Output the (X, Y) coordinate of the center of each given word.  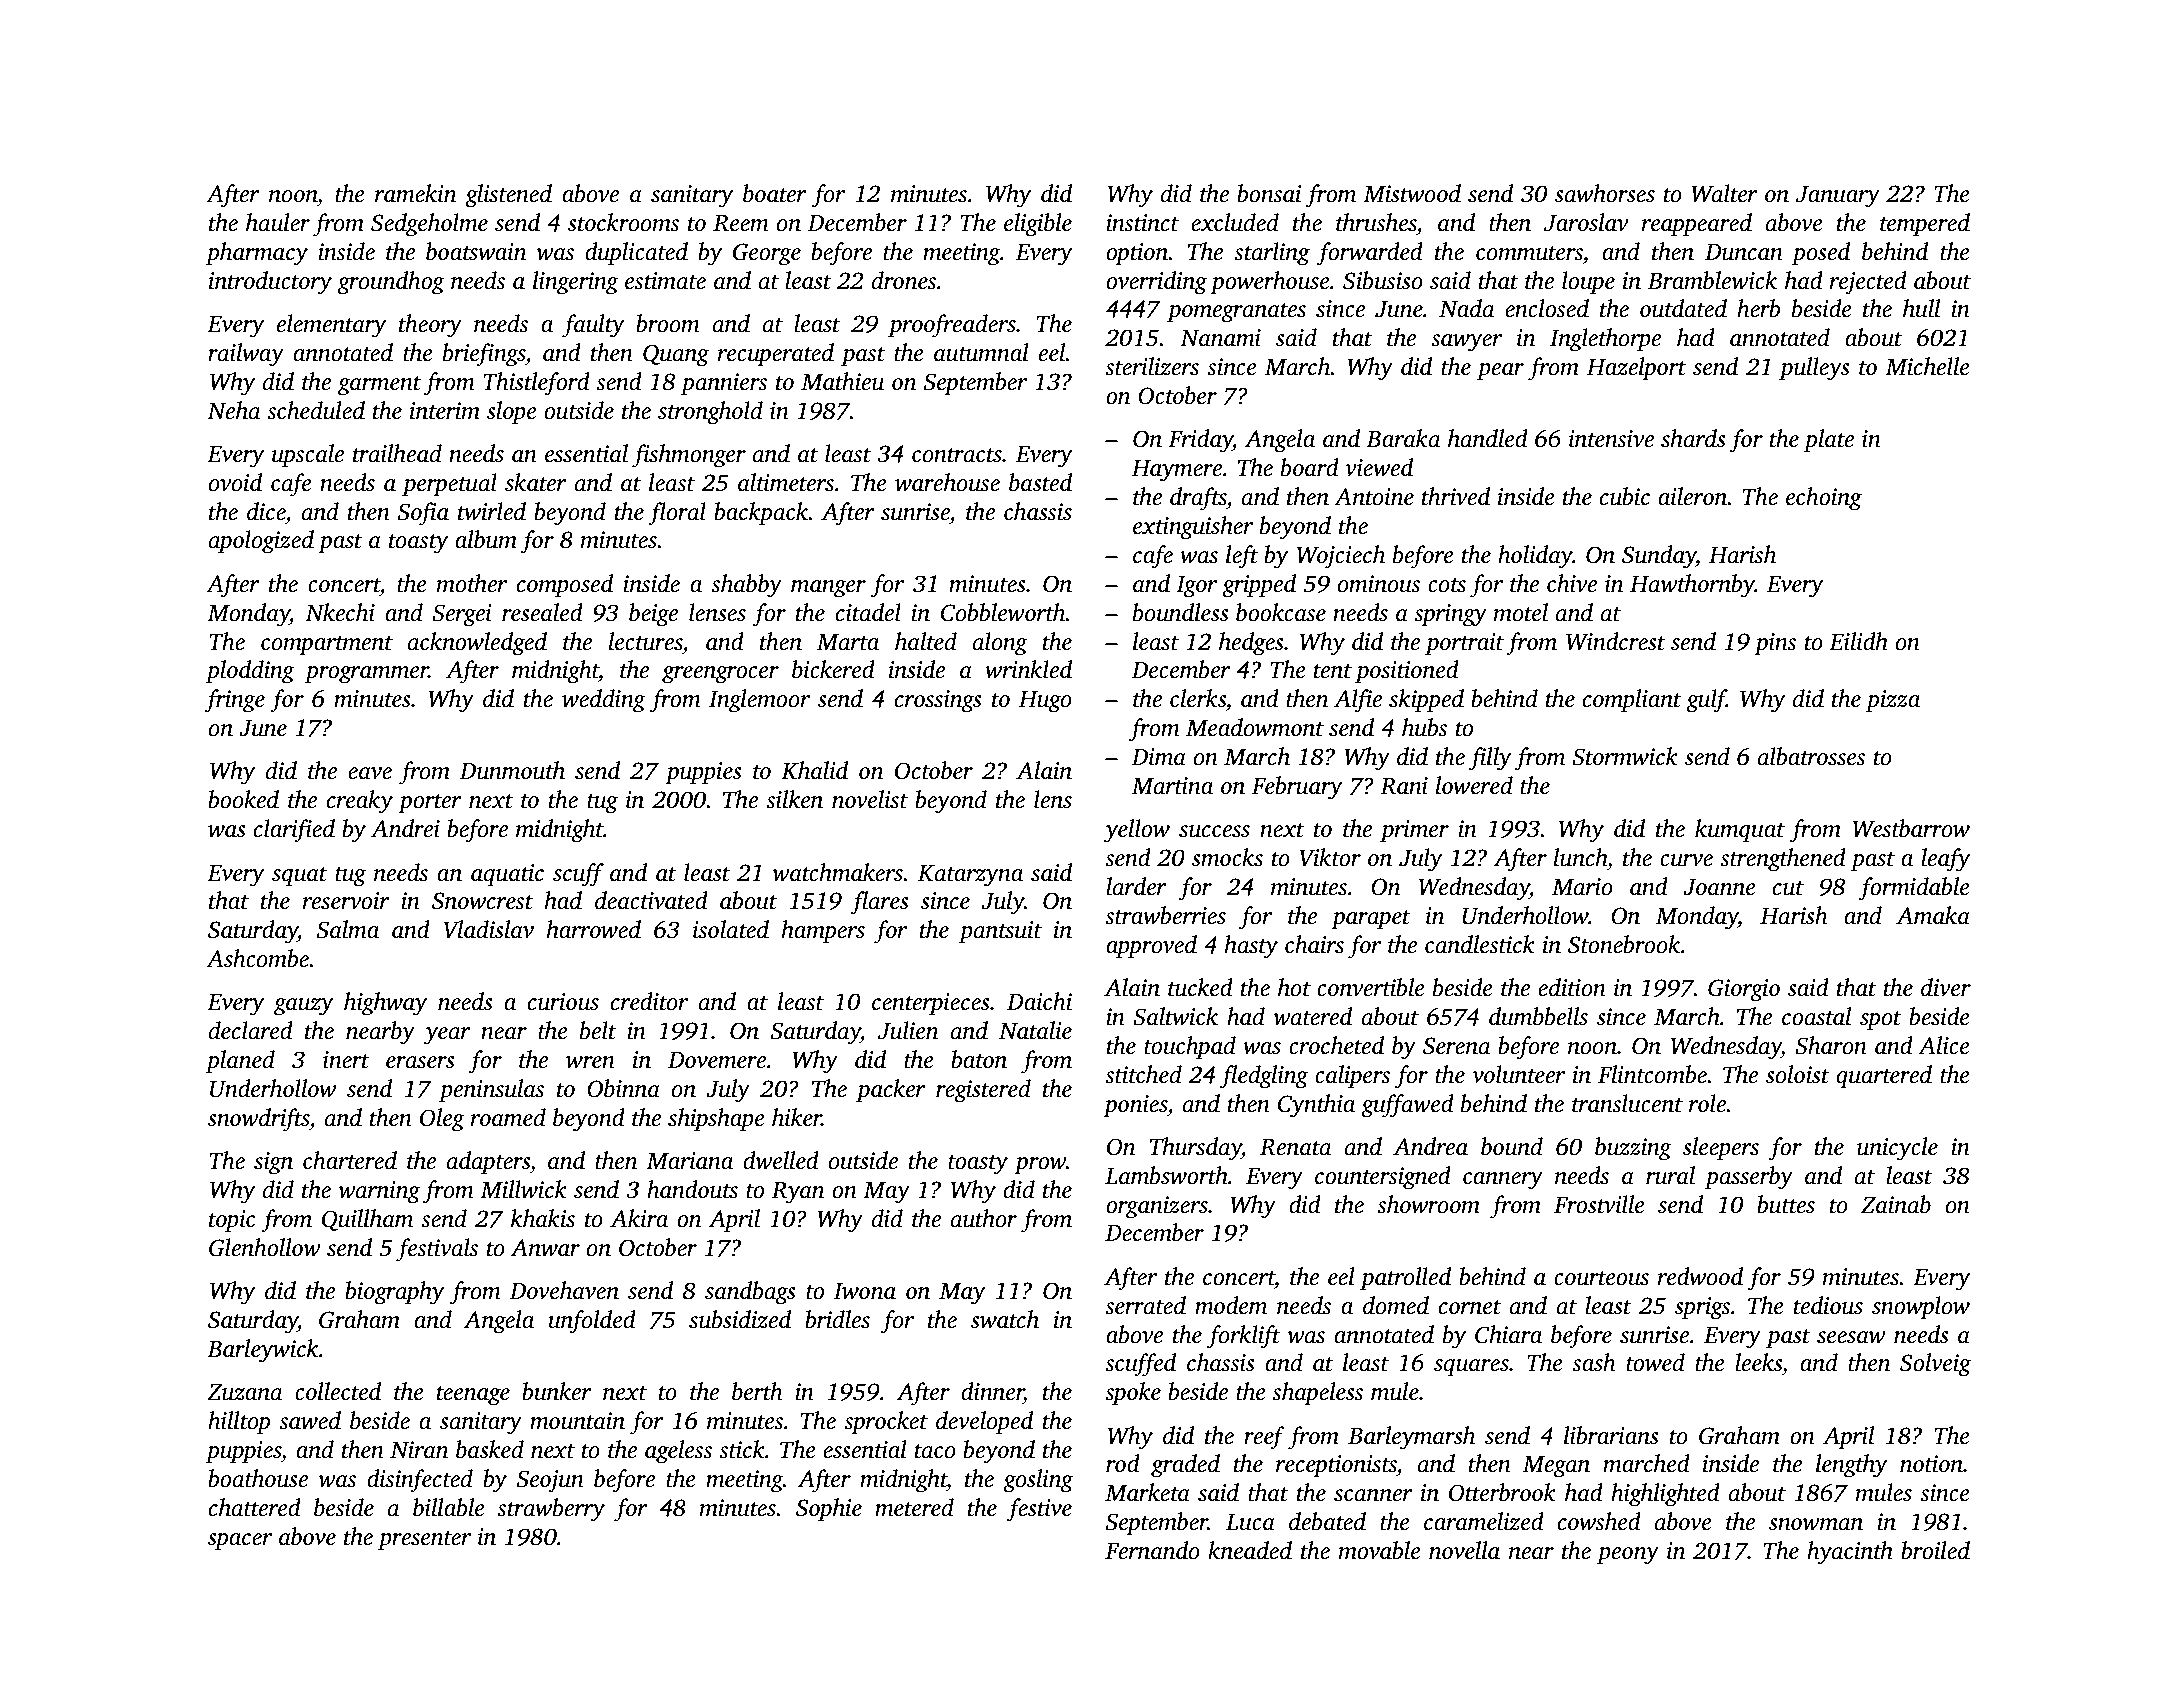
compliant (1632, 701)
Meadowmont (1255, 727)
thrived (1456, 496)
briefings (484, 355)
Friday (1200, 441)
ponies (1135, 1106)
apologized (261, 542)
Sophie (829, 1510)
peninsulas (491, 1091)
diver (1946, 987)
